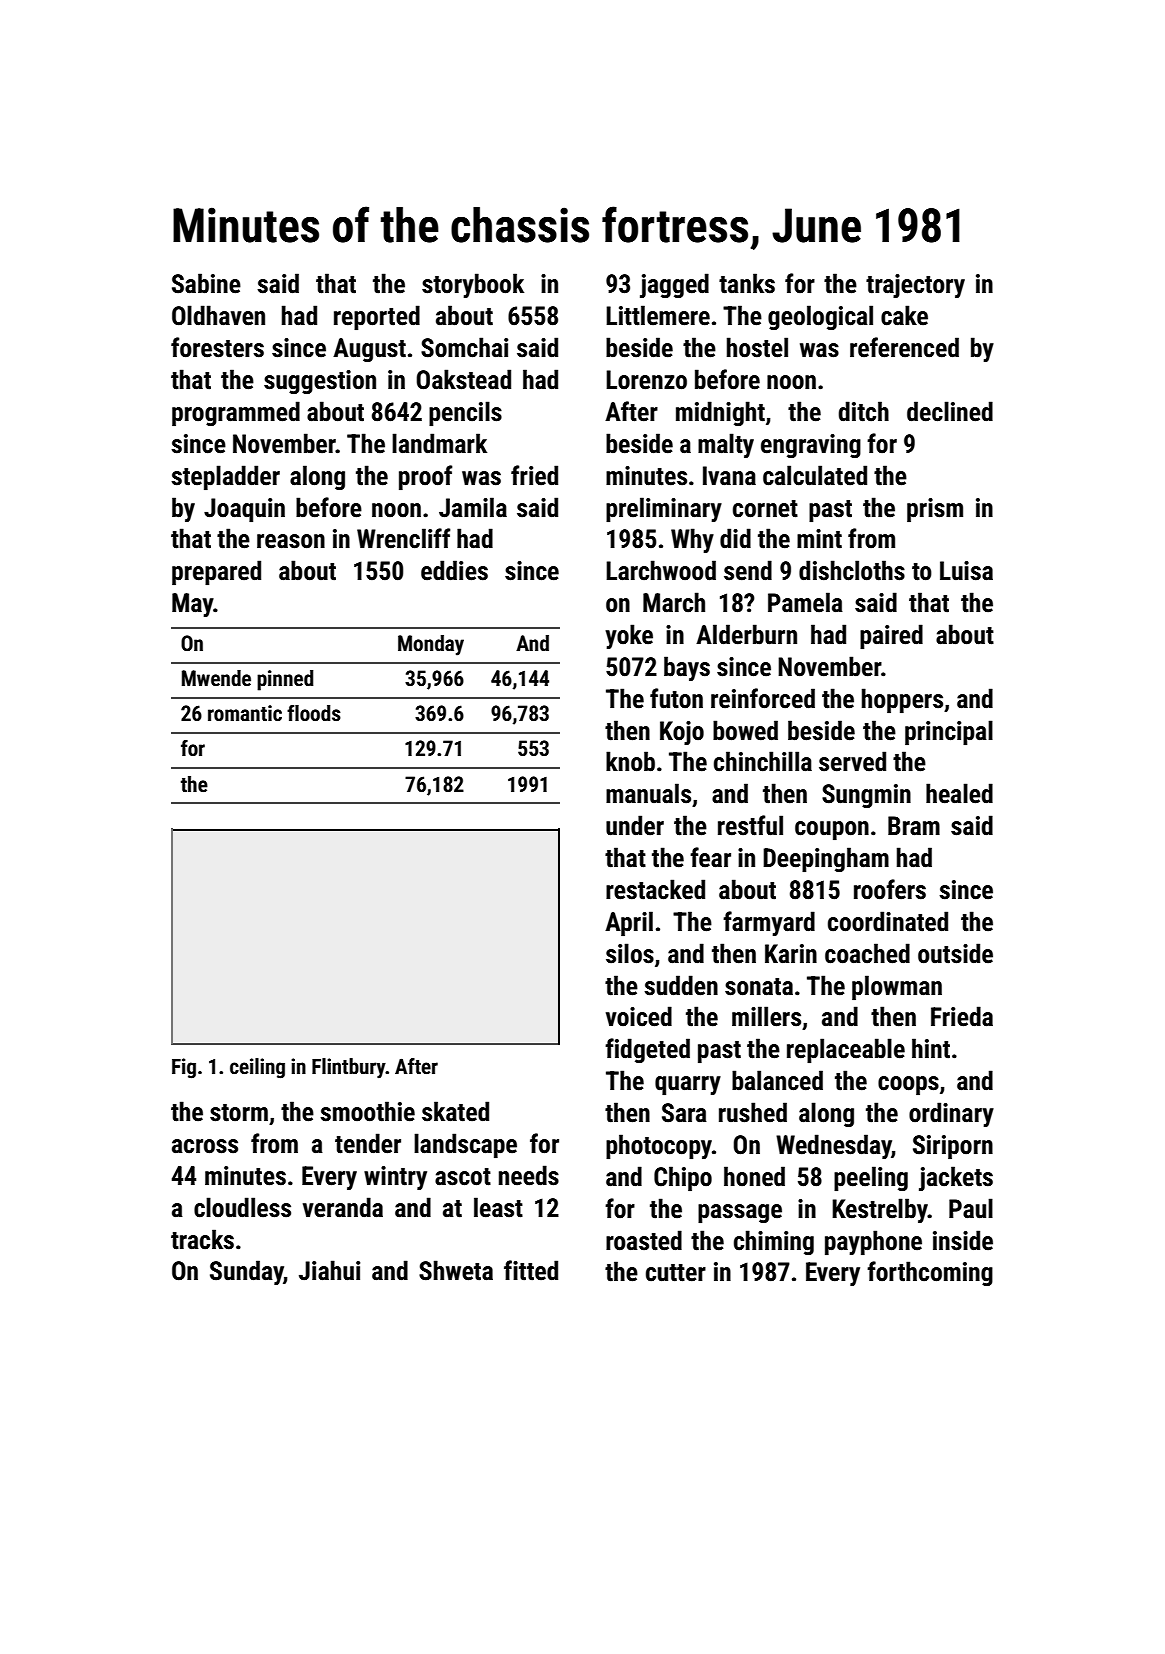 The image size is (1165, 1654). What do you see at coordinates (955, 953) in the screenshot?
I see `outside` at bounding box center [955, 953].
